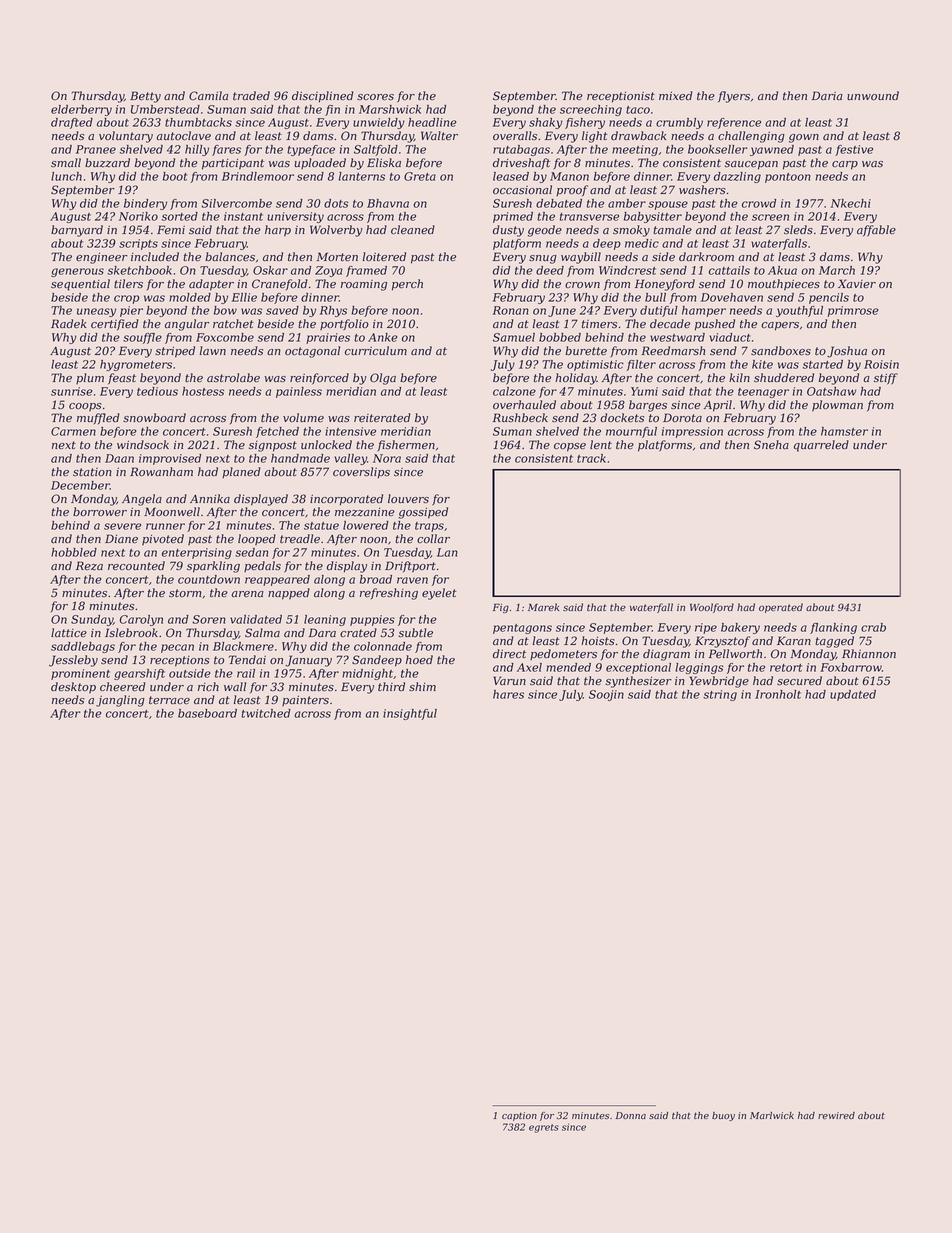  I want to click on Betty, so click(145, 97).
